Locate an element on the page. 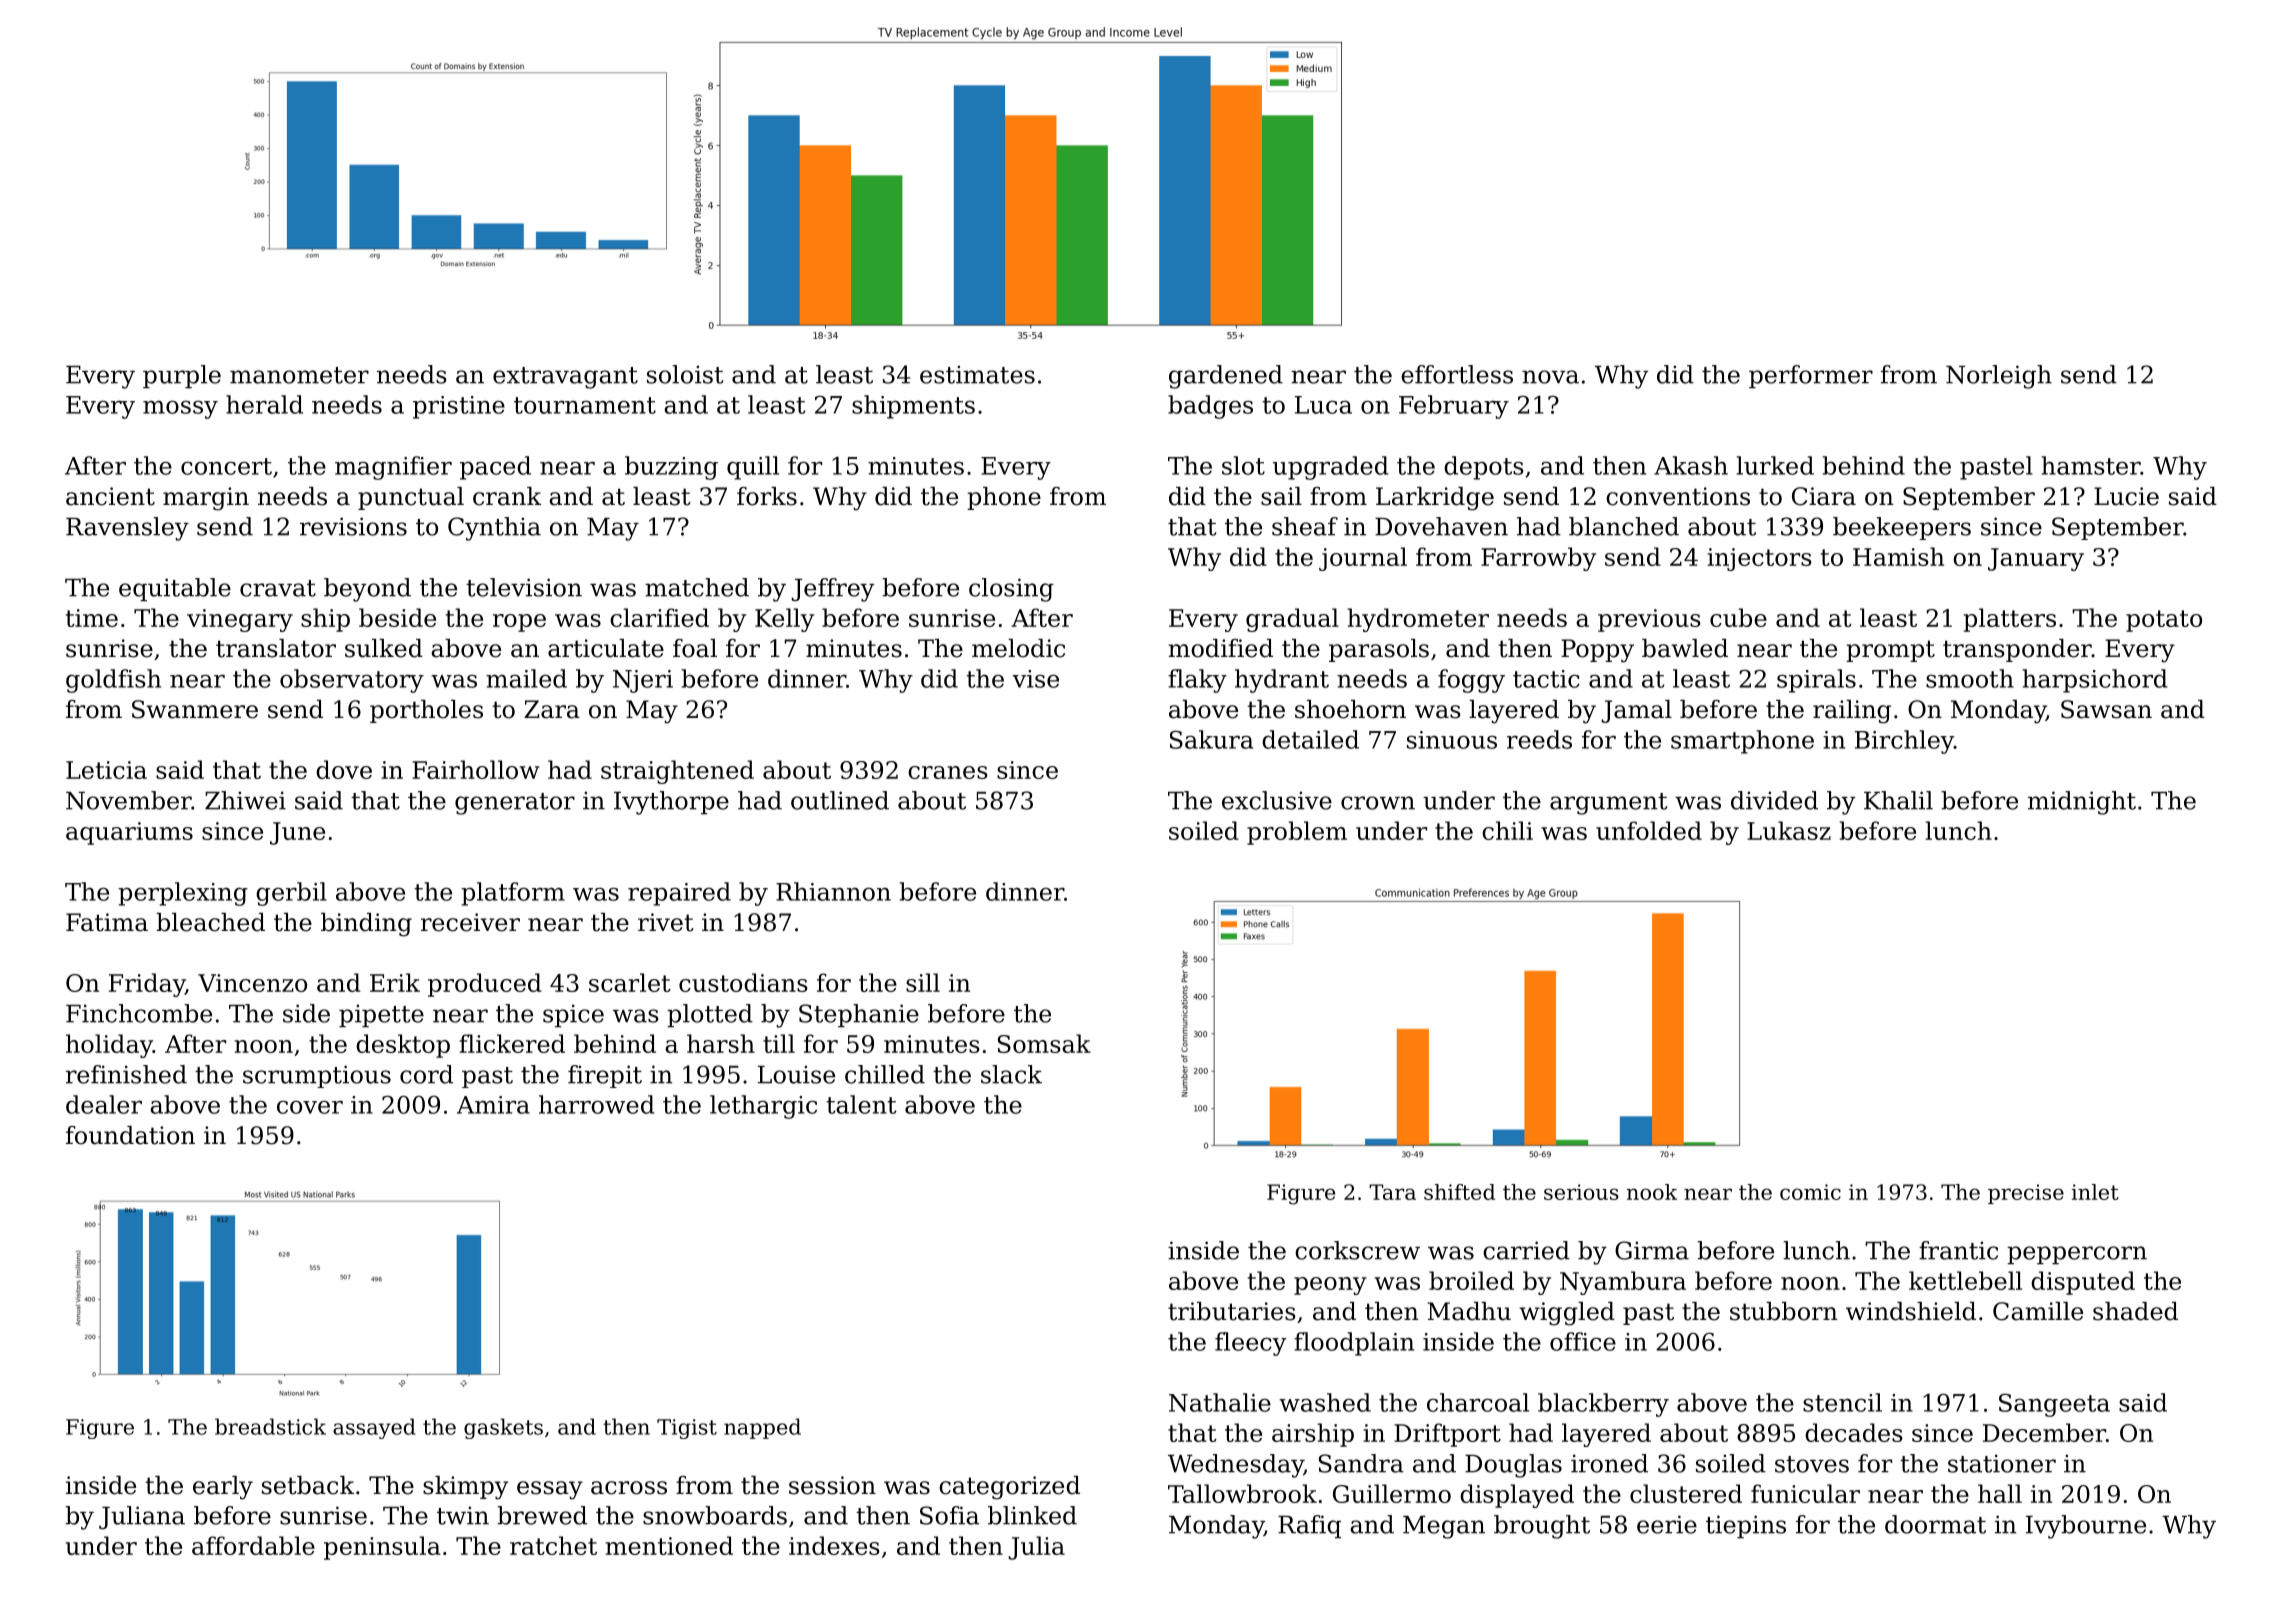  vise is located at coordinates (1035, 679).
